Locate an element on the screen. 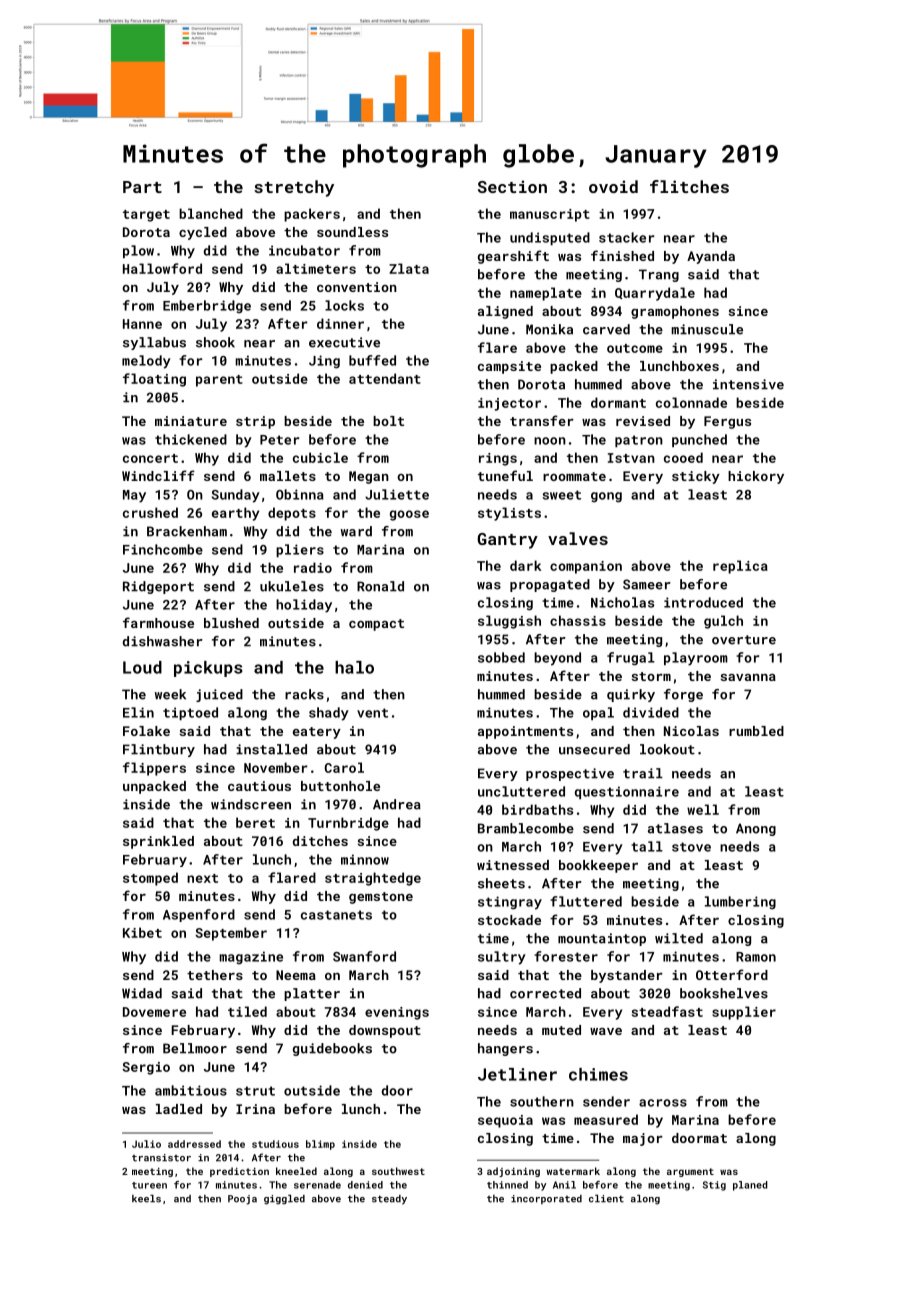  Julio is located at coordinates (146, 1144).
